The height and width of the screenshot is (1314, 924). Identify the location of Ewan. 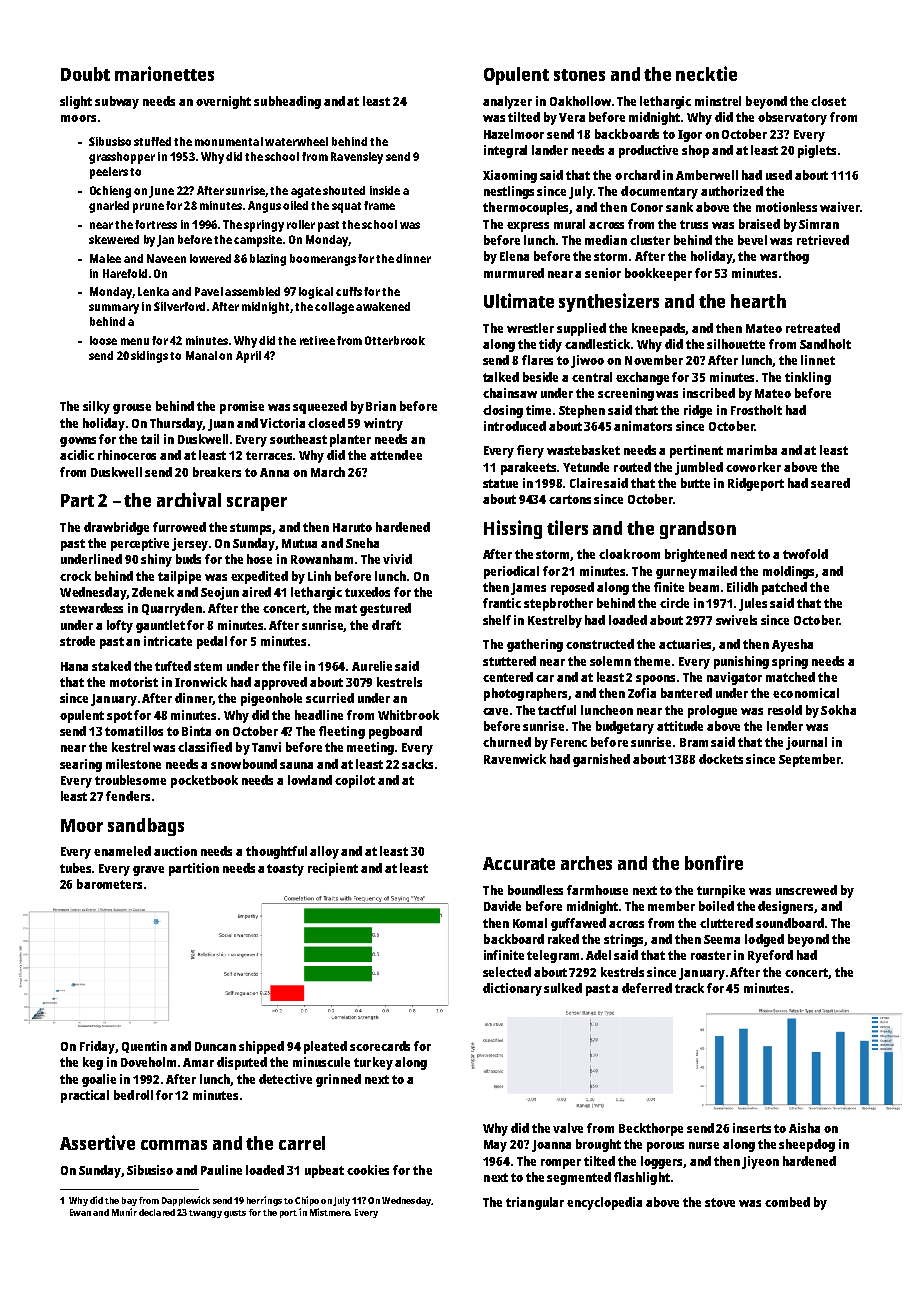
(80, 1212).
